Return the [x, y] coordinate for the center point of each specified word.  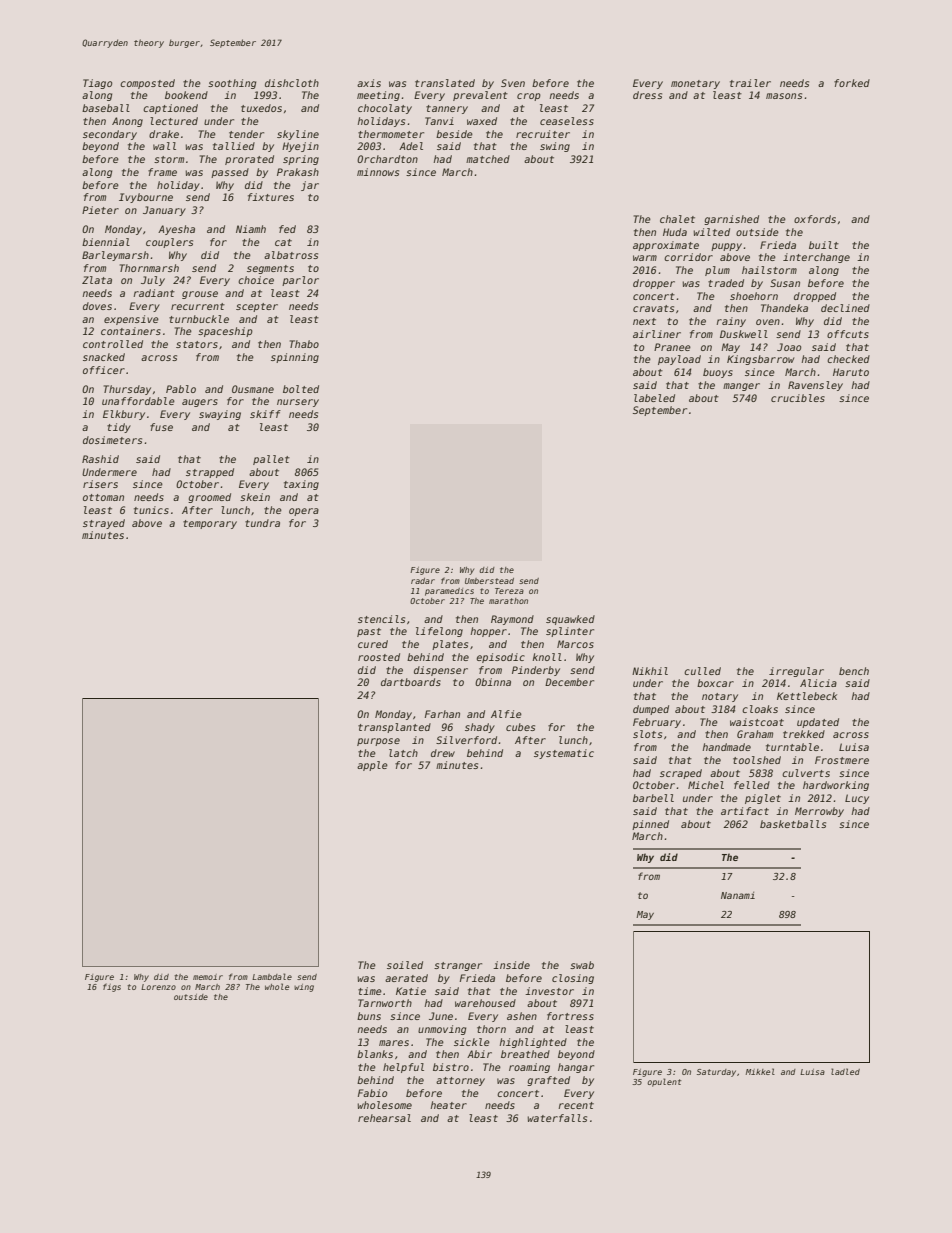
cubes [520, 727]
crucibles [798, 398]
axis [369, 83]
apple [372, 766]
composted [147, 84]
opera [304, 512]
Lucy [857, 799]
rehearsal [384, 1118]
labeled [654, 398]
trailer [750, 83]
